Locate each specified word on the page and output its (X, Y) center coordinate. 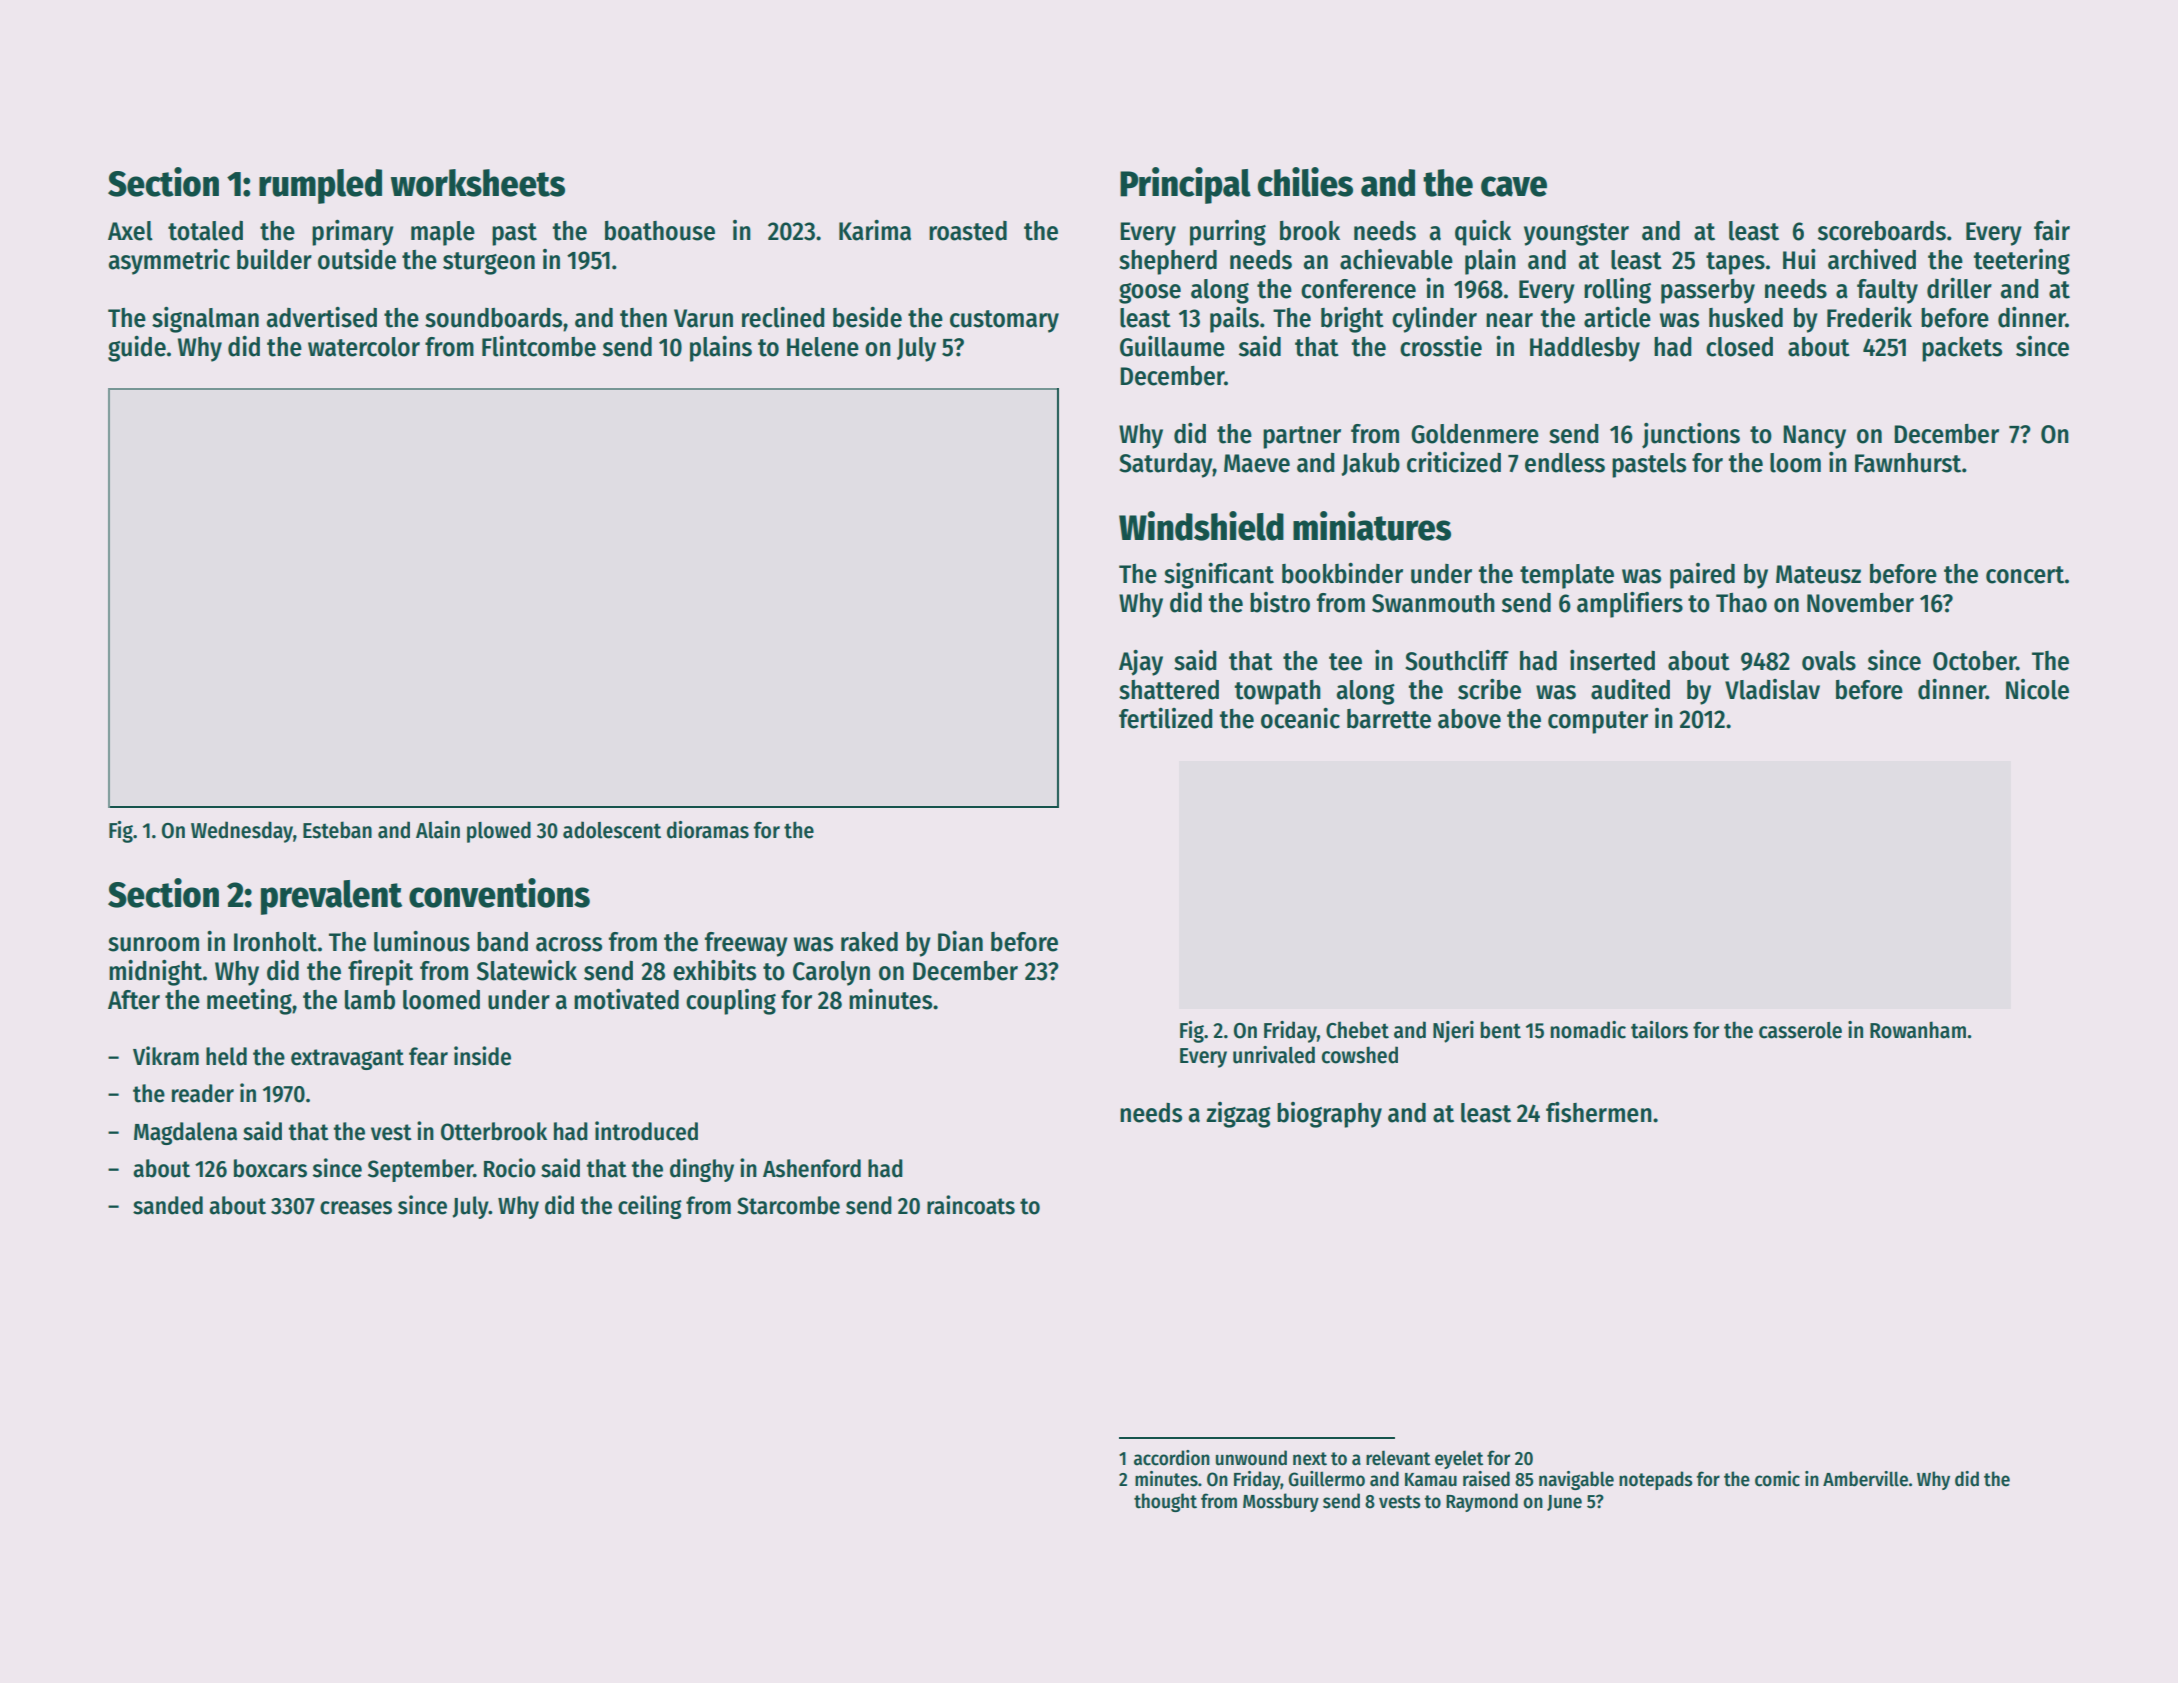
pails (1234, 320)
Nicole (2037, 689)
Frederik (1869, 317)
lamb (370, 1000)
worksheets (478, 183)
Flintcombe (539, 346)
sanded (168, 1205)
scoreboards (1882, 231)
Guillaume (1172, 346)
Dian (960, 941)
